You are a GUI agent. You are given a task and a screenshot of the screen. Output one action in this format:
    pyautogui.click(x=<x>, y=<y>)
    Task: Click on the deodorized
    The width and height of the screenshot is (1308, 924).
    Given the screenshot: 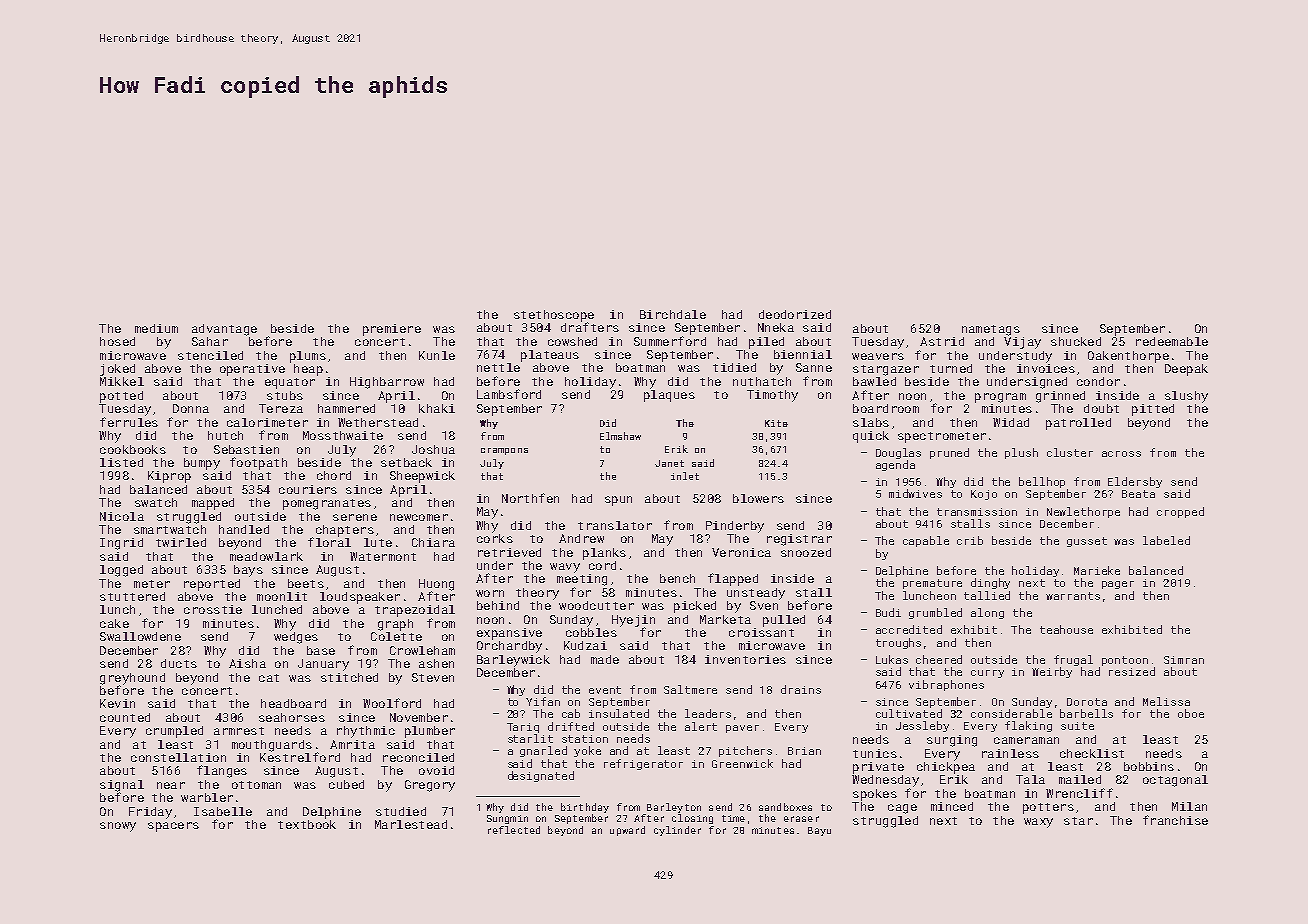 What is the action you would take?
    pyautogui.click(x=795, y=314)
